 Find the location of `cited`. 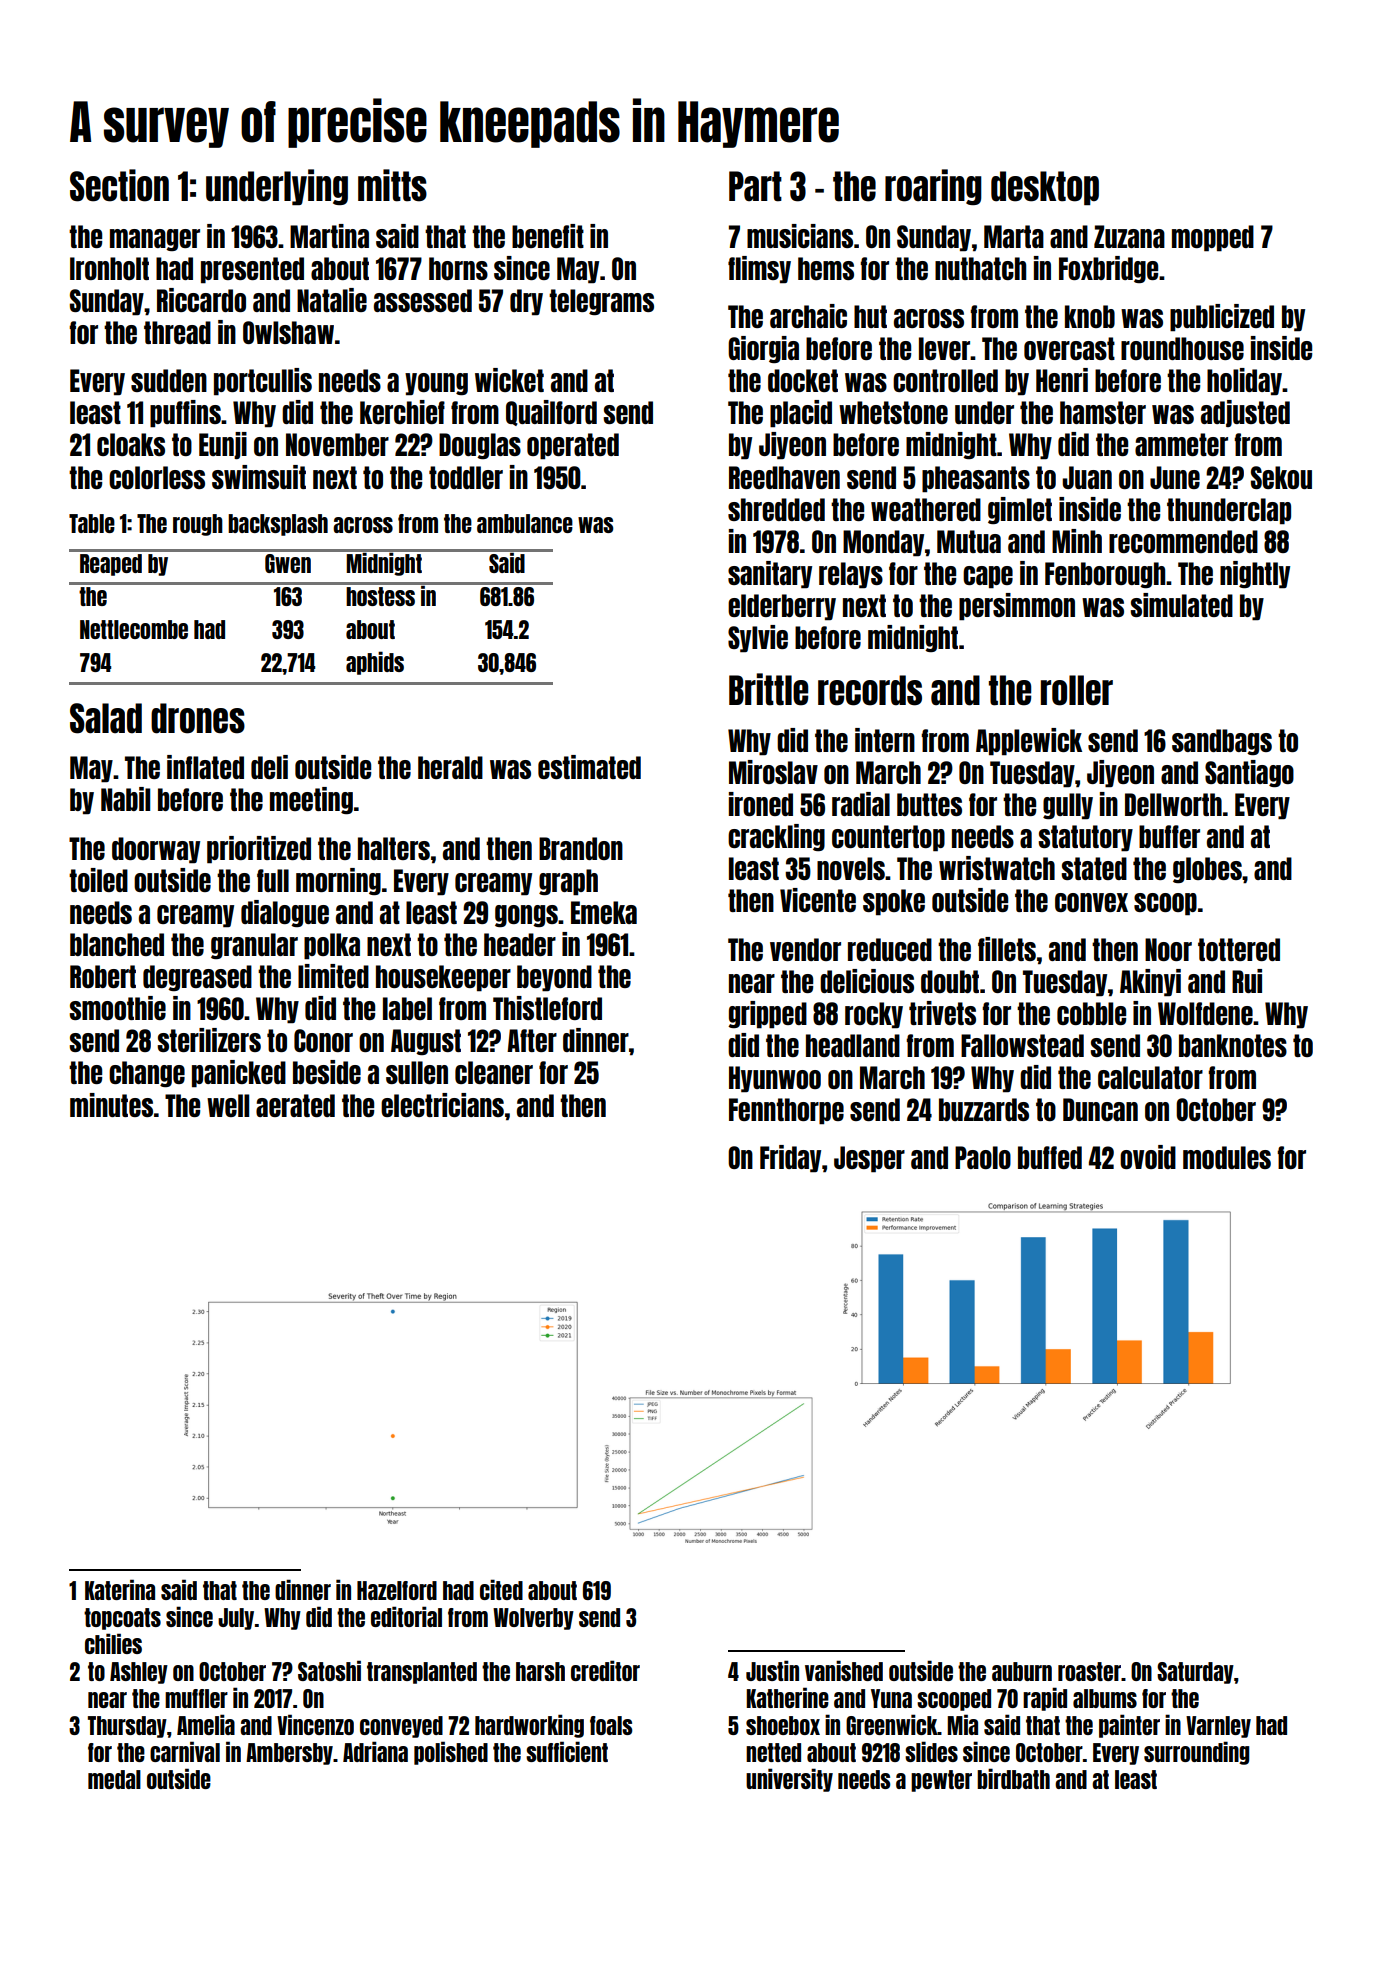

cited is located at coordinates (501, 1589).
